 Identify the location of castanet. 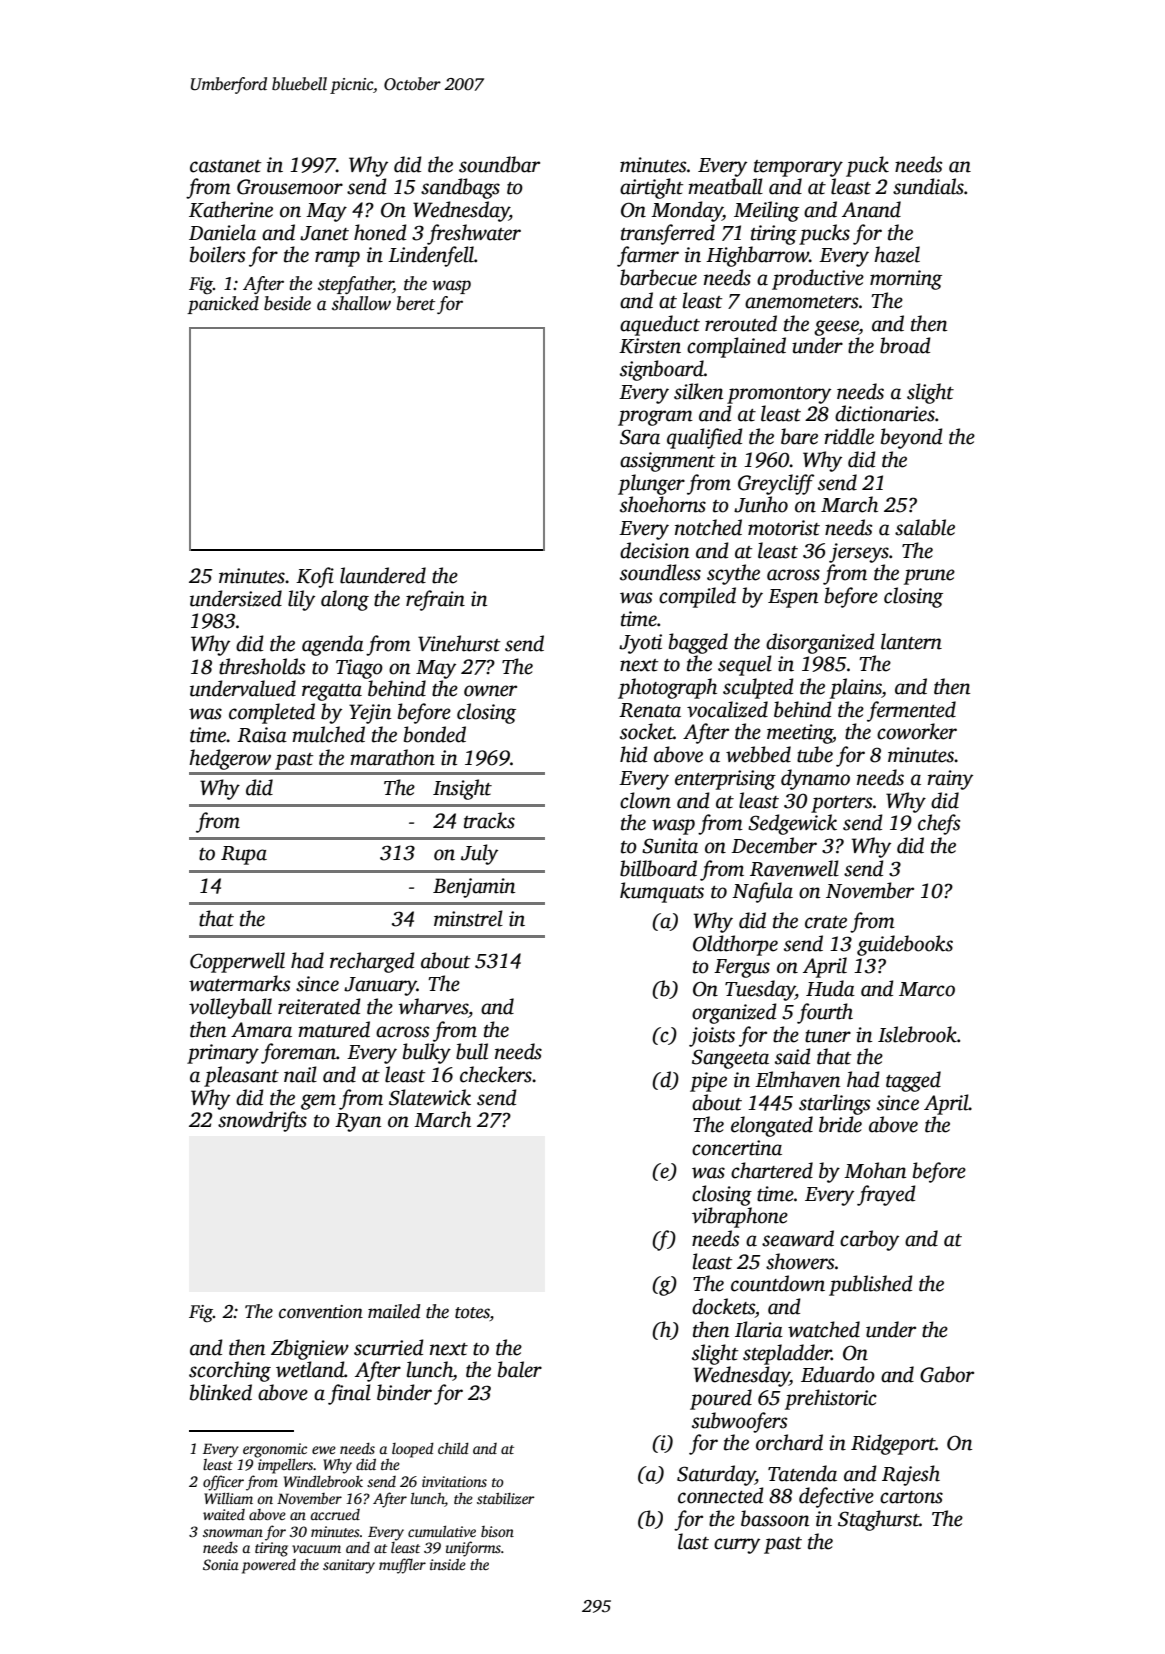
(226, 166).
